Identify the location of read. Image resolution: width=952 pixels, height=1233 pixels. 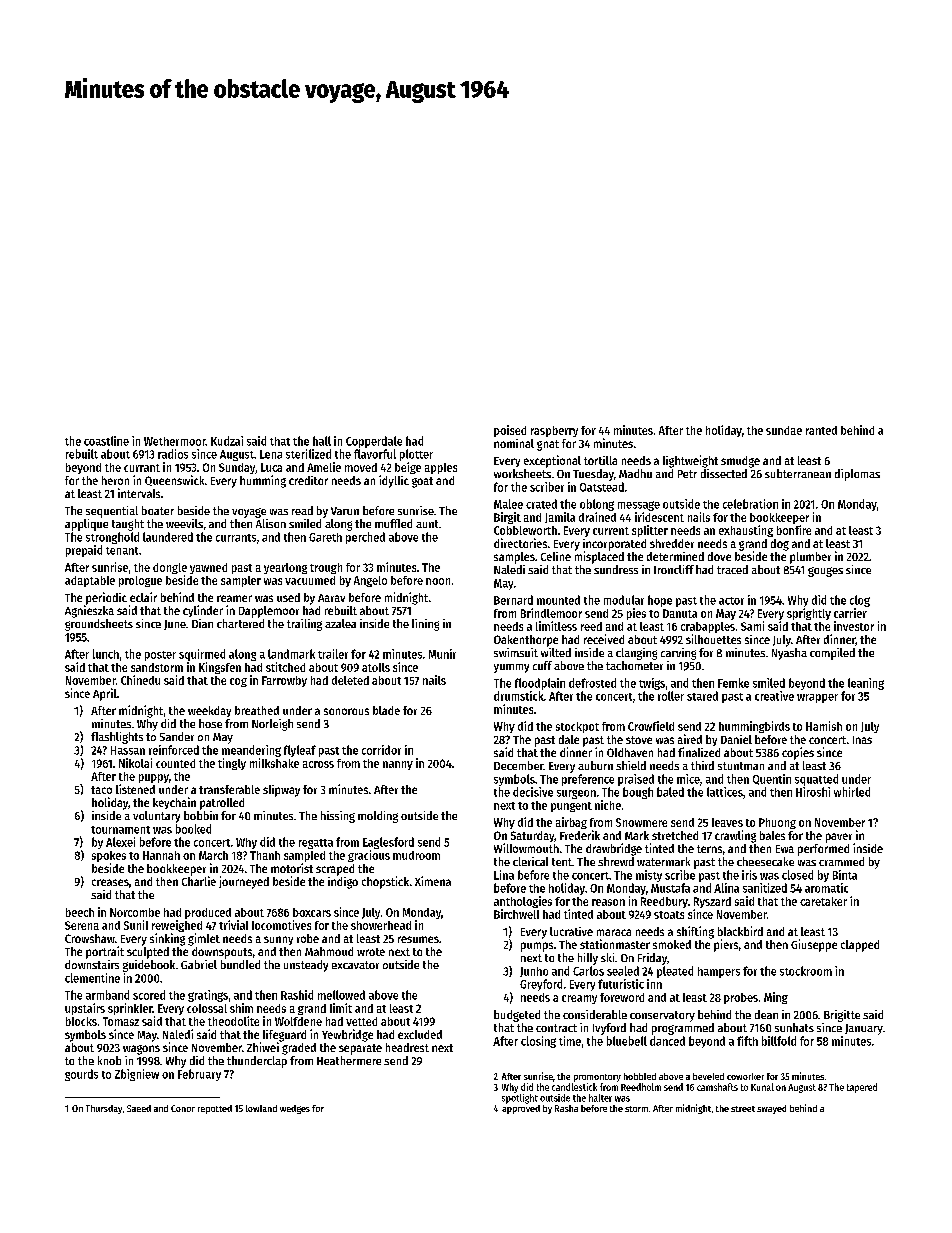
(302, 510).
